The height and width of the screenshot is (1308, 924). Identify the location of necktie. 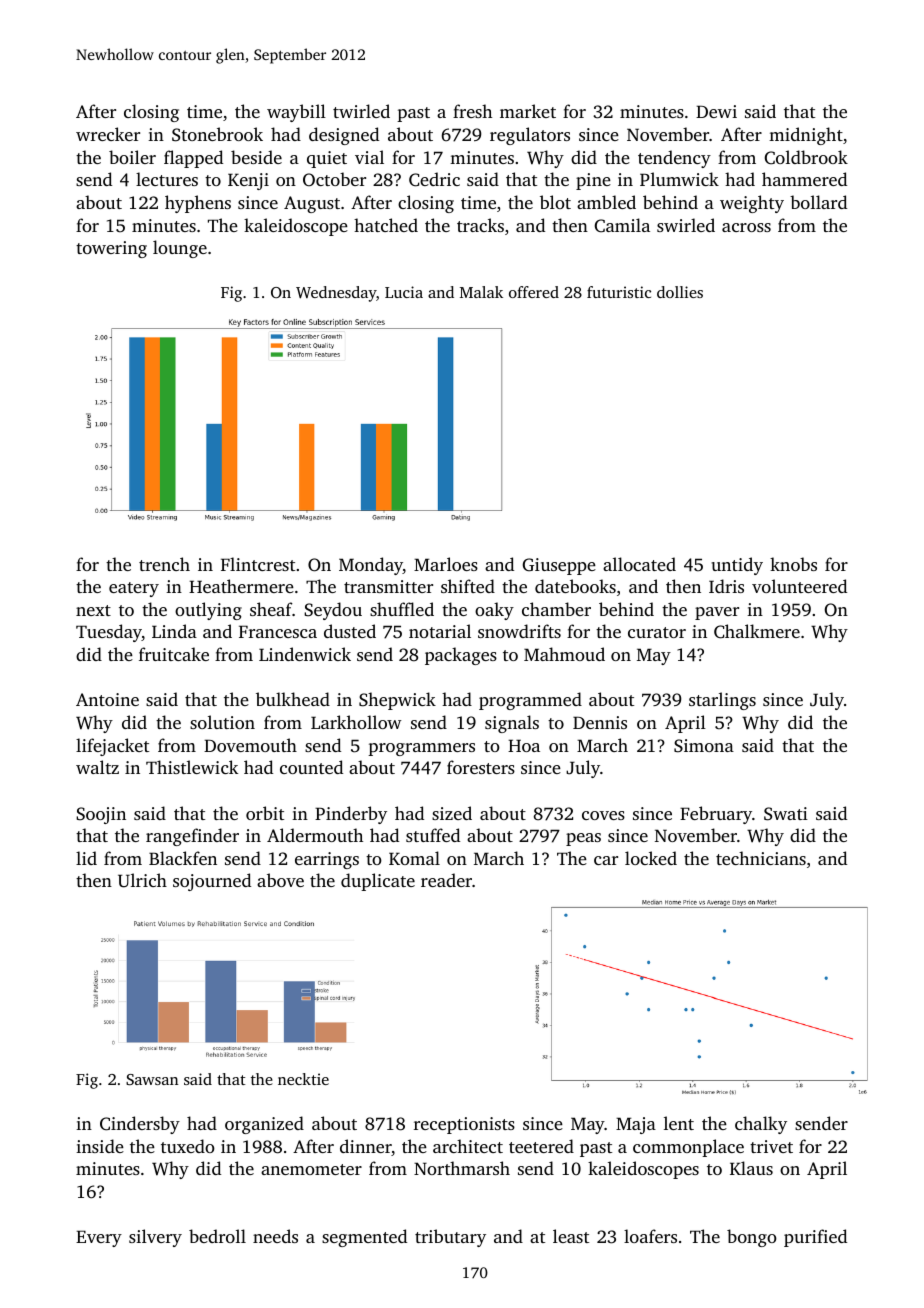
(303, 1079).
